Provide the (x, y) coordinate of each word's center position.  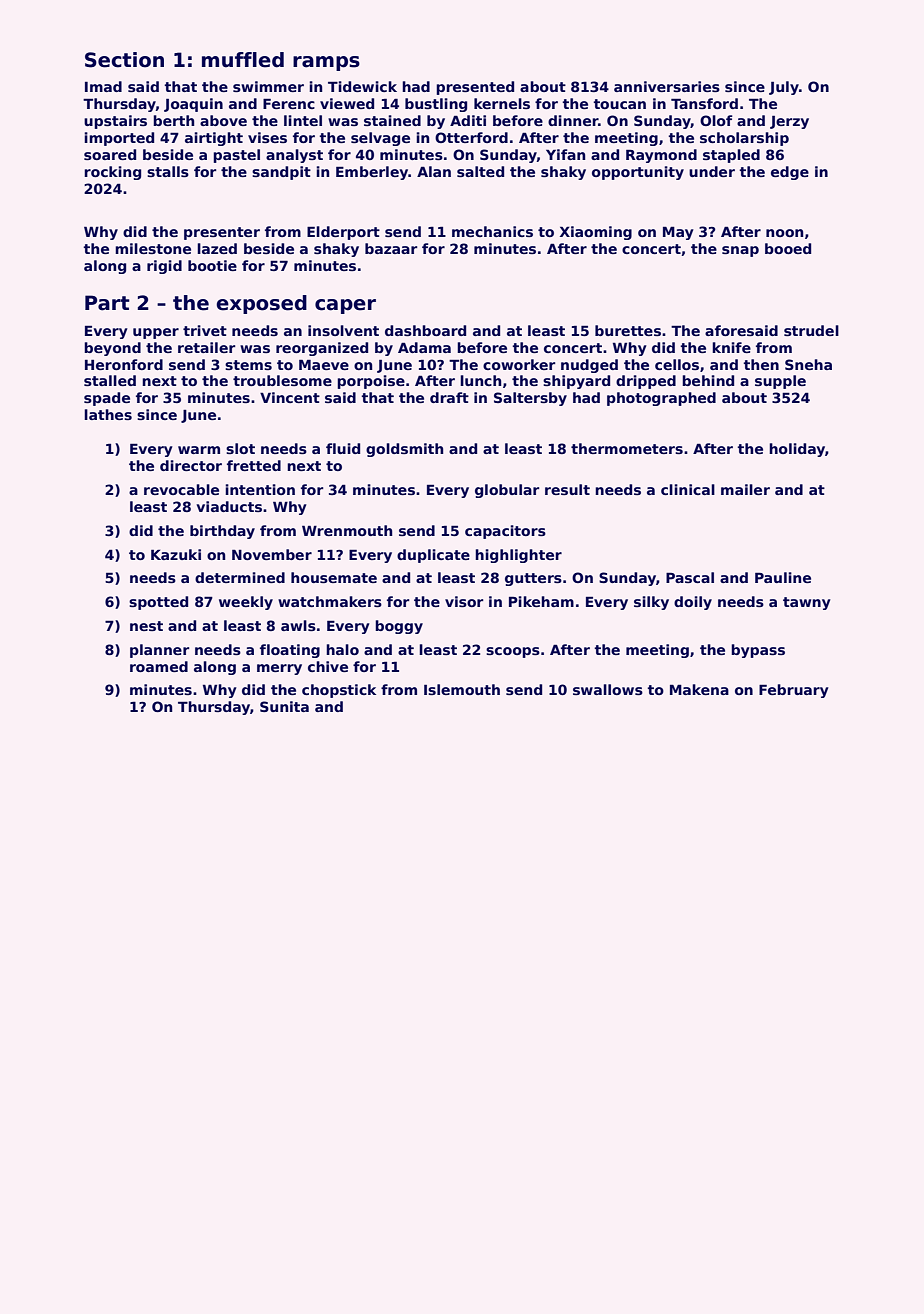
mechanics (492, 231)
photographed (661, 399)
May (678, 233)
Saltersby (530, 399)
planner (159, 651)
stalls (168, 171)
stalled (110, 380)
